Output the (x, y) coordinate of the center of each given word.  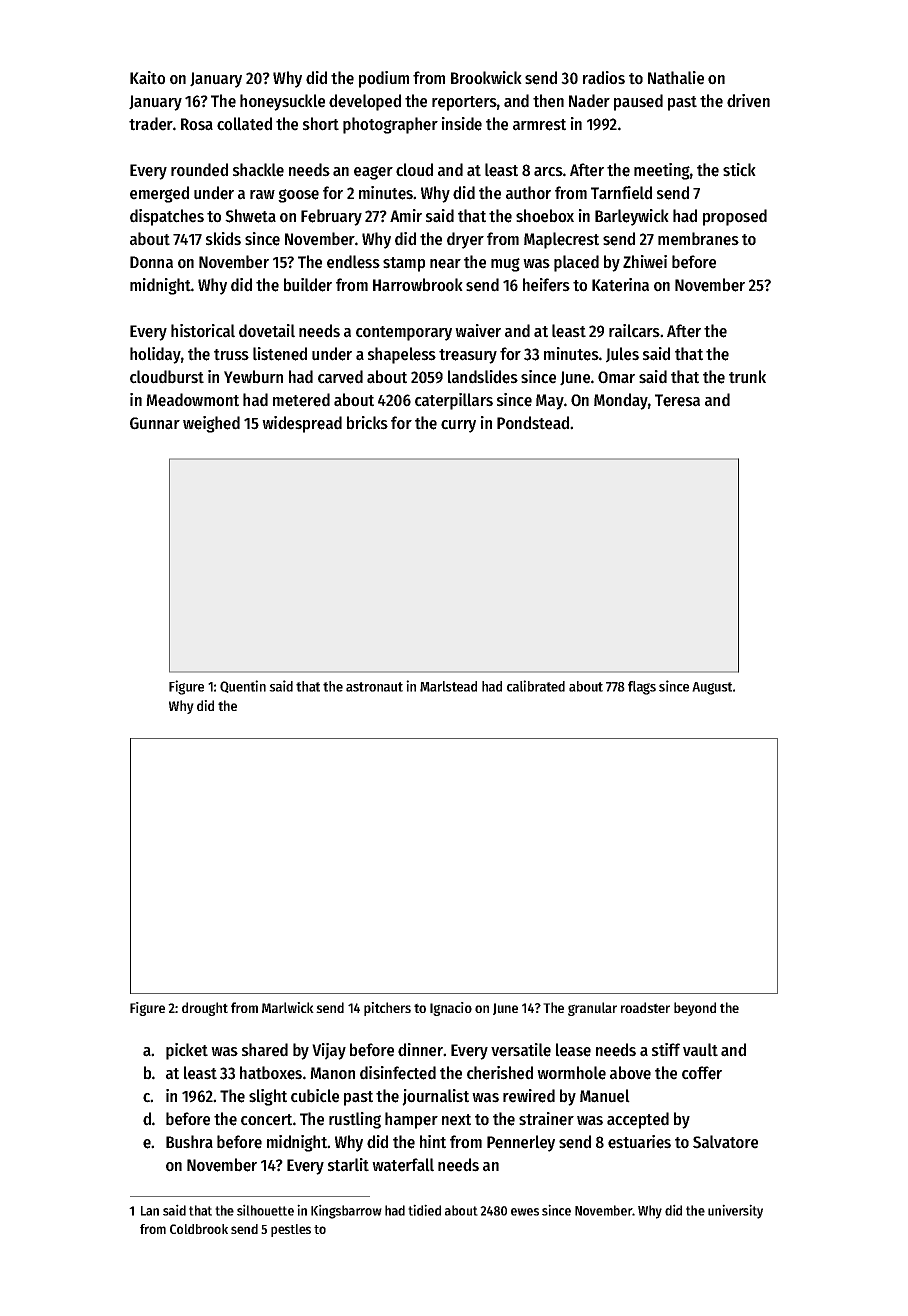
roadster (645, 1007)
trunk (747, 377)
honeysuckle (282, 102)
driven (748, 101)
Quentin (243, 686)
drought (205, 1009)
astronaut (374, 687)
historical (203, 331)
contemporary (404, 333)
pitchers (387, 1009)
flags (642, 688)
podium (384, 79)
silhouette (265, 1210)
